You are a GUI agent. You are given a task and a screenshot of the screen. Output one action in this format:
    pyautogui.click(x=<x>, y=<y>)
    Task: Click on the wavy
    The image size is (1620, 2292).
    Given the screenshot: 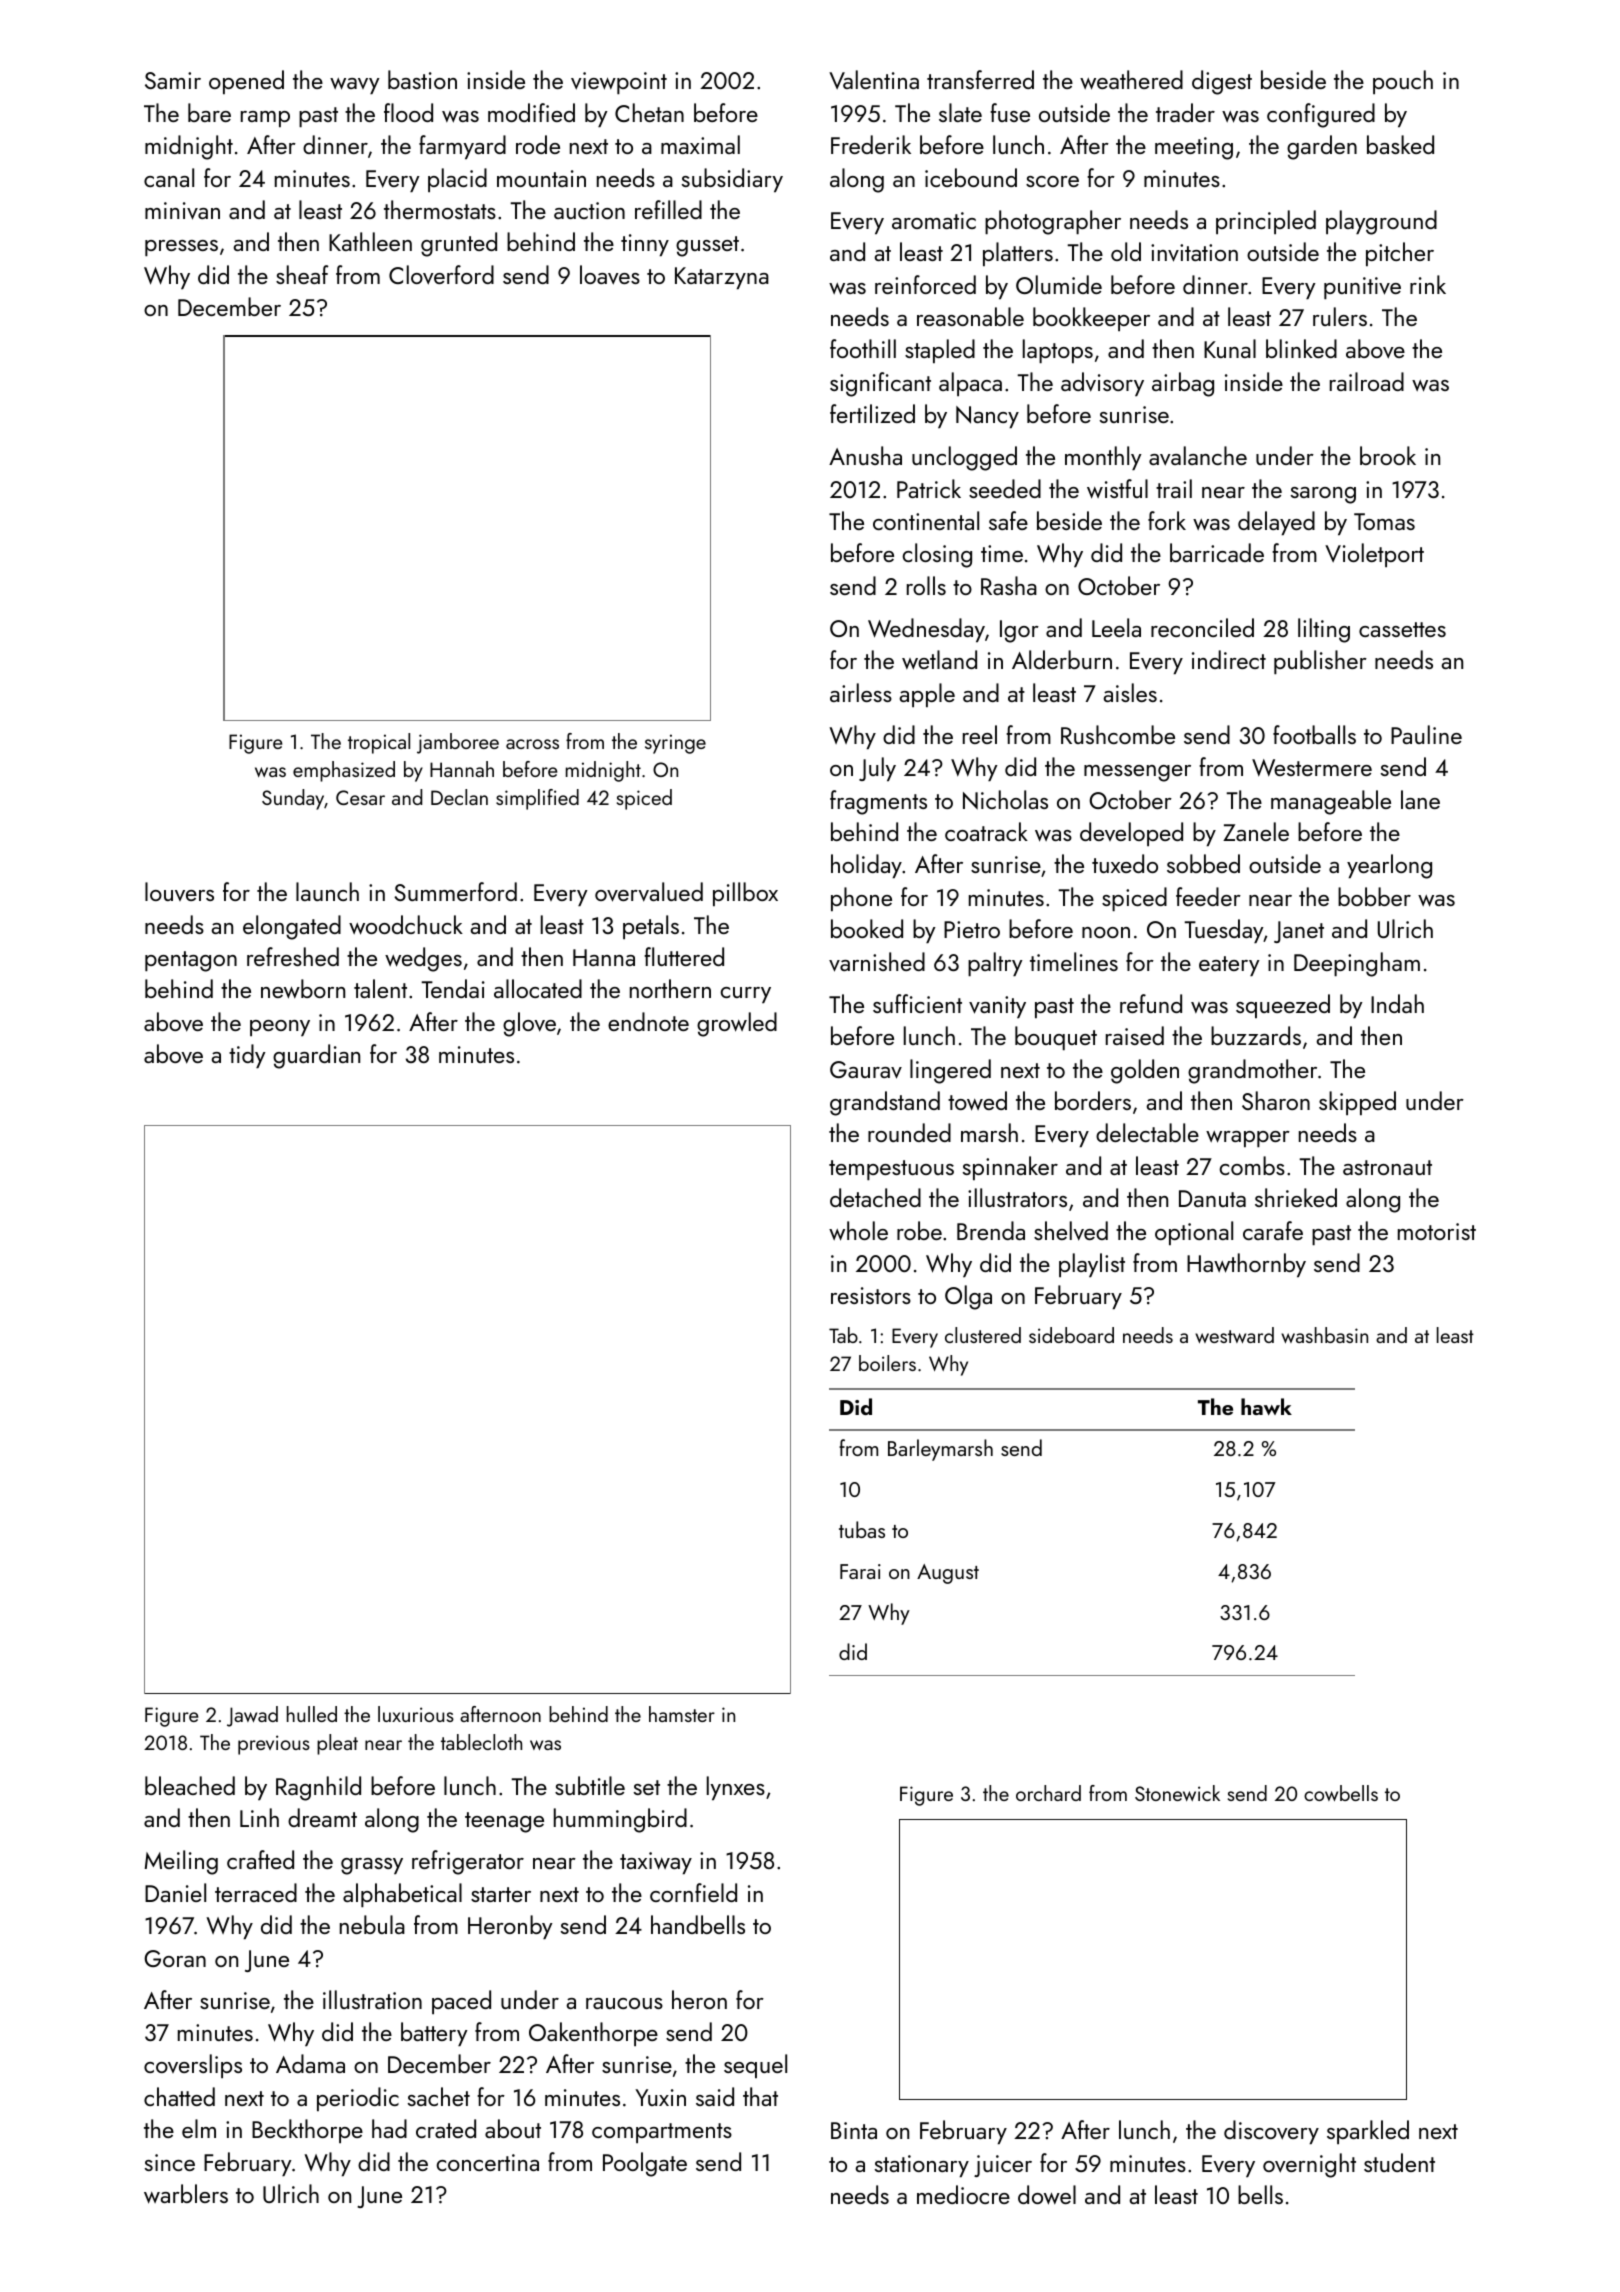 What is the action you would take?
    pyautogui.click(x=355, y=86)
